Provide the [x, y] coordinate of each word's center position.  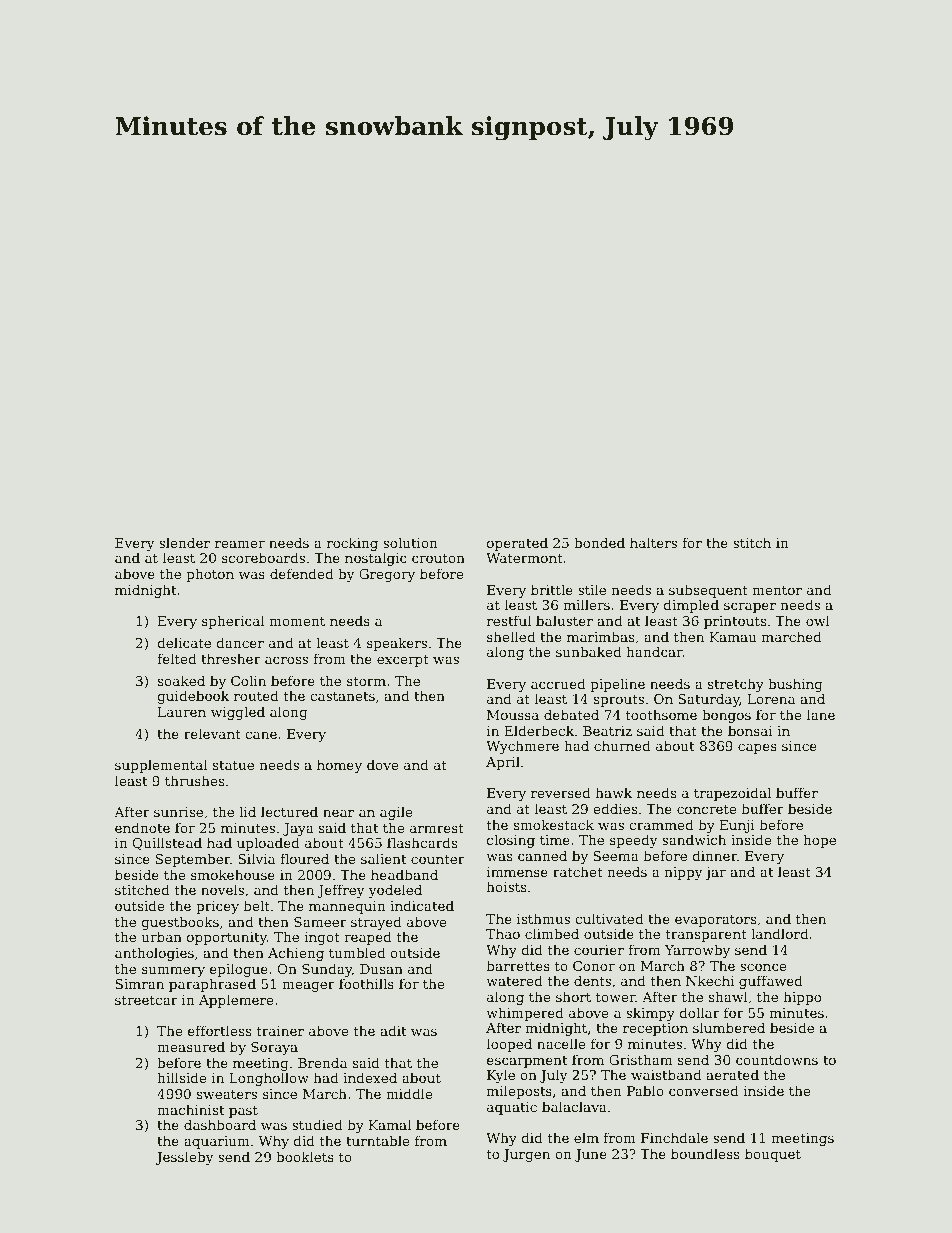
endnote [142, 827]
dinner [714, 855]
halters [653, 542]
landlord [779, 933]
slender [184, 542]
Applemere [236, 1001]
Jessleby [185, 1158]
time [555, 840]
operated [517, 544]
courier [599, 950]
